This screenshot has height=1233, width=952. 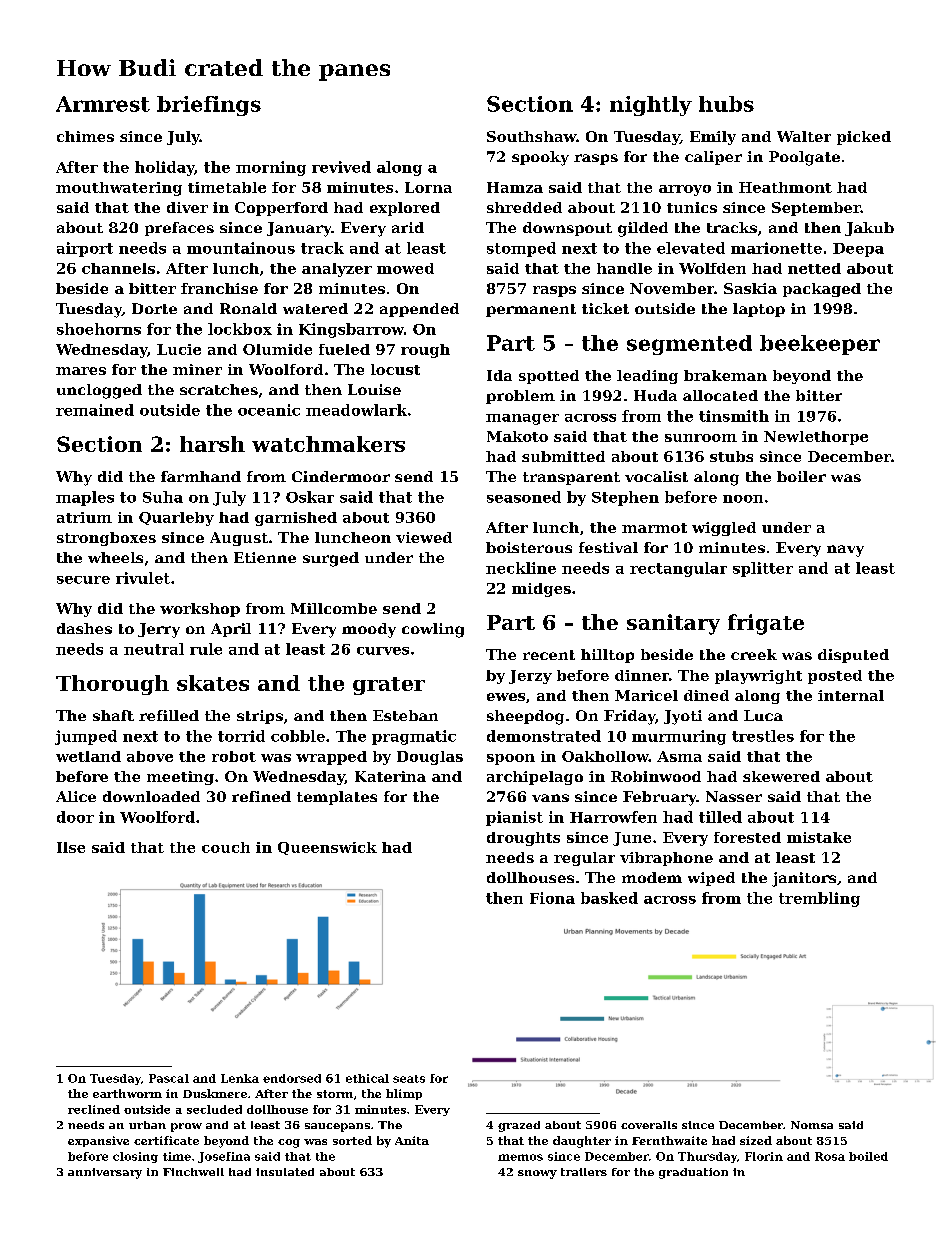 I want to click on skates, so click(x=213, y=683).
